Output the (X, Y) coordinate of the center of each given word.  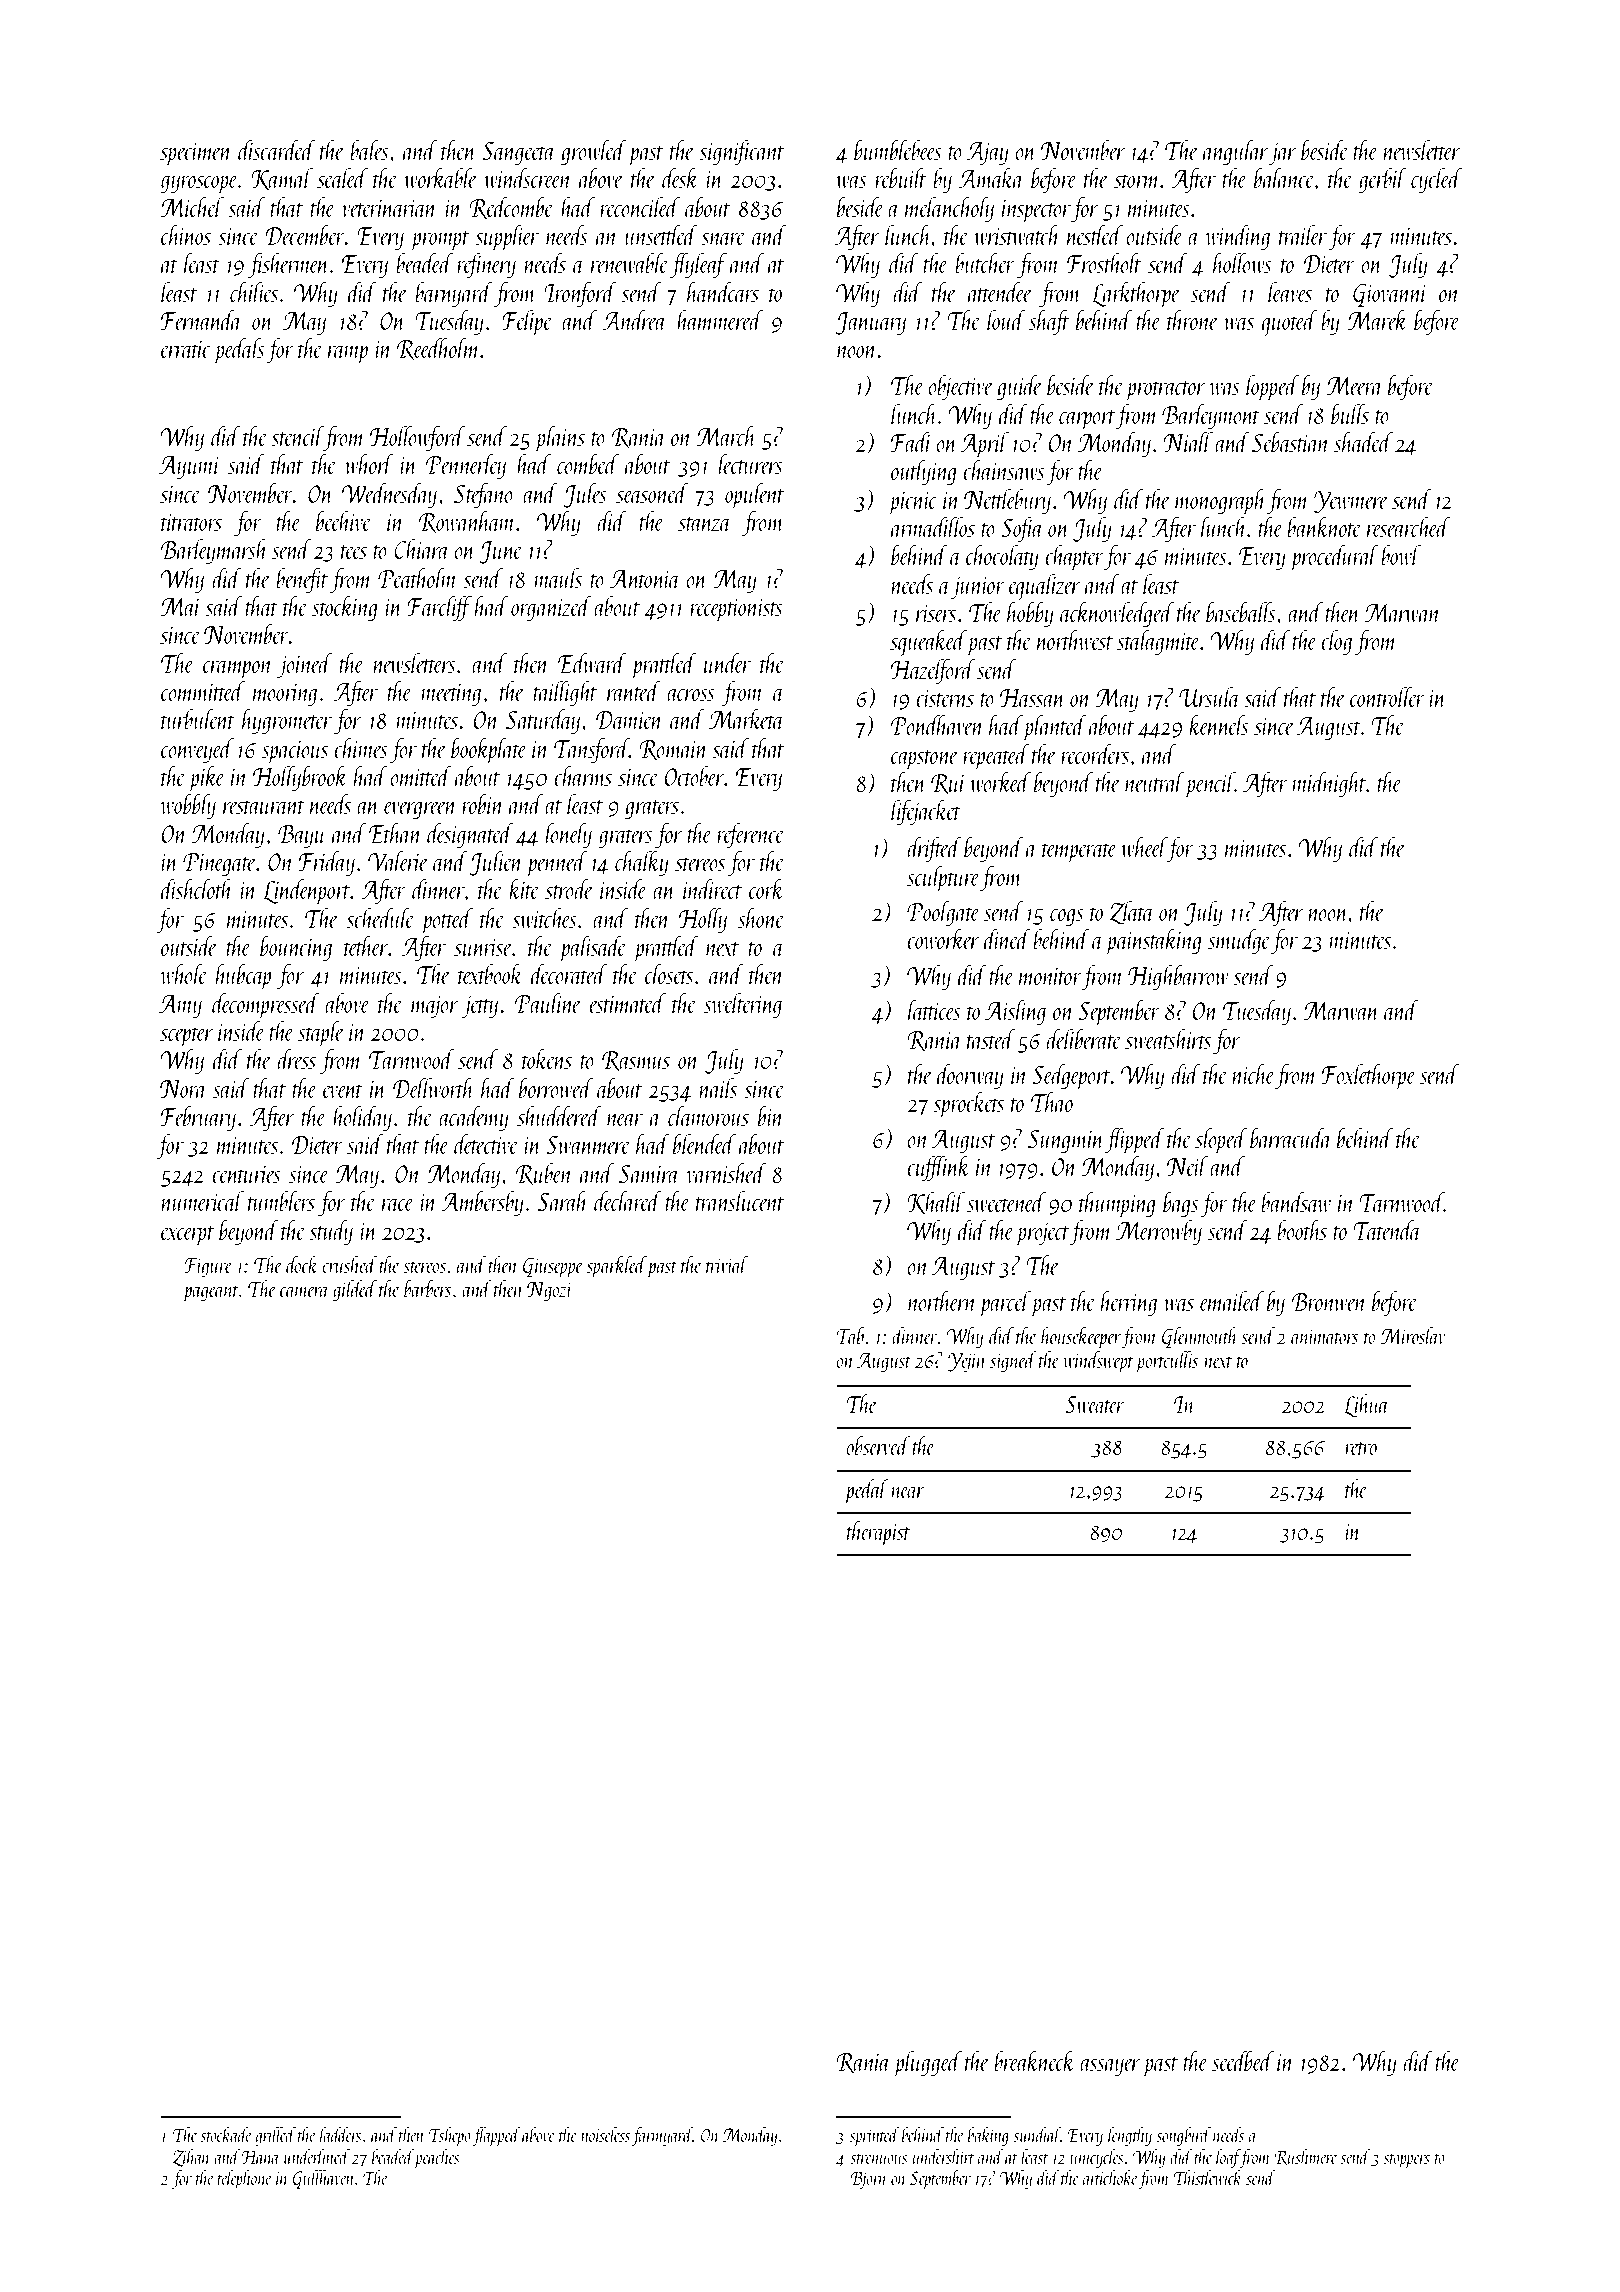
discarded (277, 149)
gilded (355, 1291)
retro (1361, 1448)
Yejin (967, 1362)
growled (594, 152)
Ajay (988, 153)
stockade (225, 2134)
